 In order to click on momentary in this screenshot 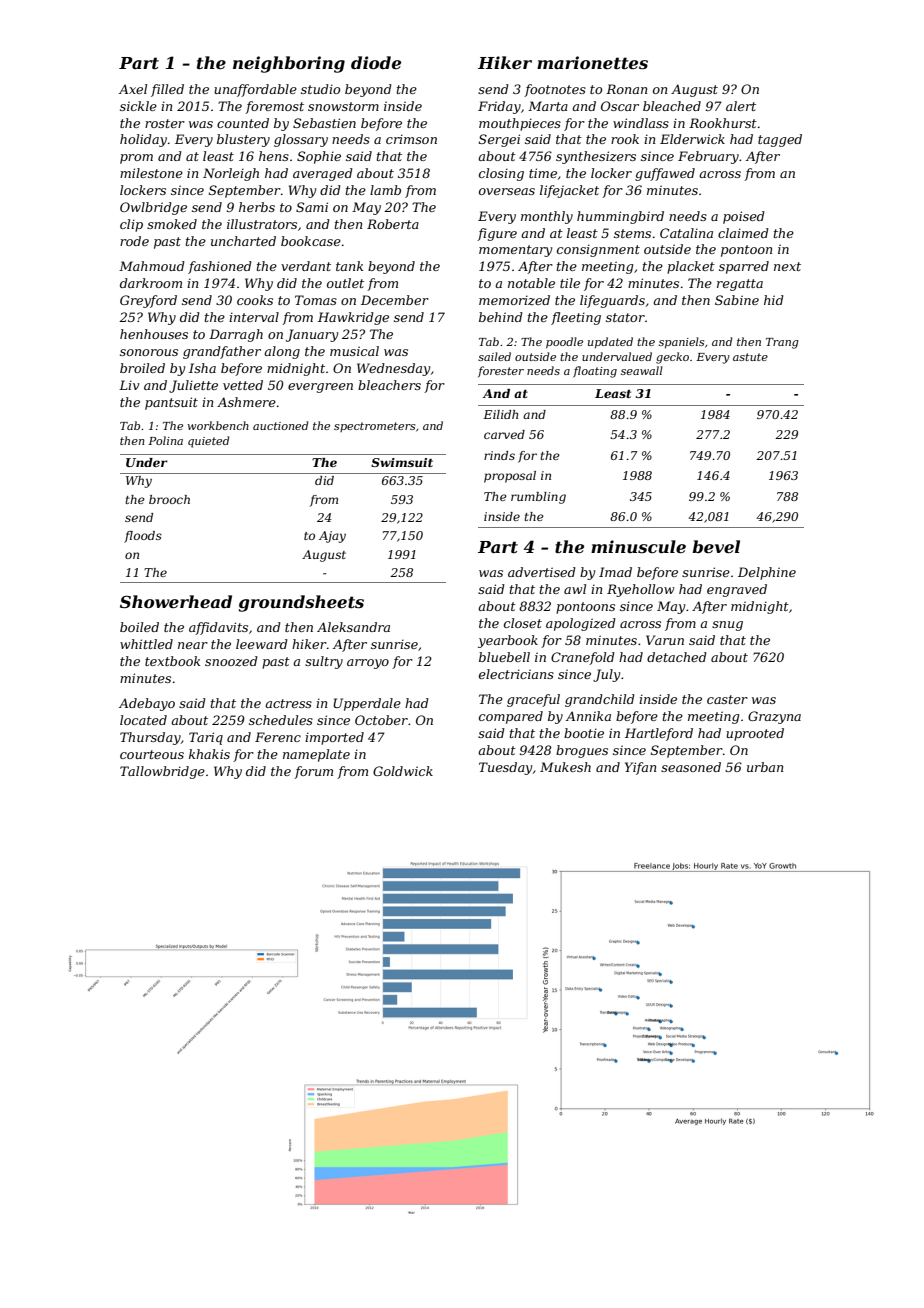, I will do `click(515, 251)`.
